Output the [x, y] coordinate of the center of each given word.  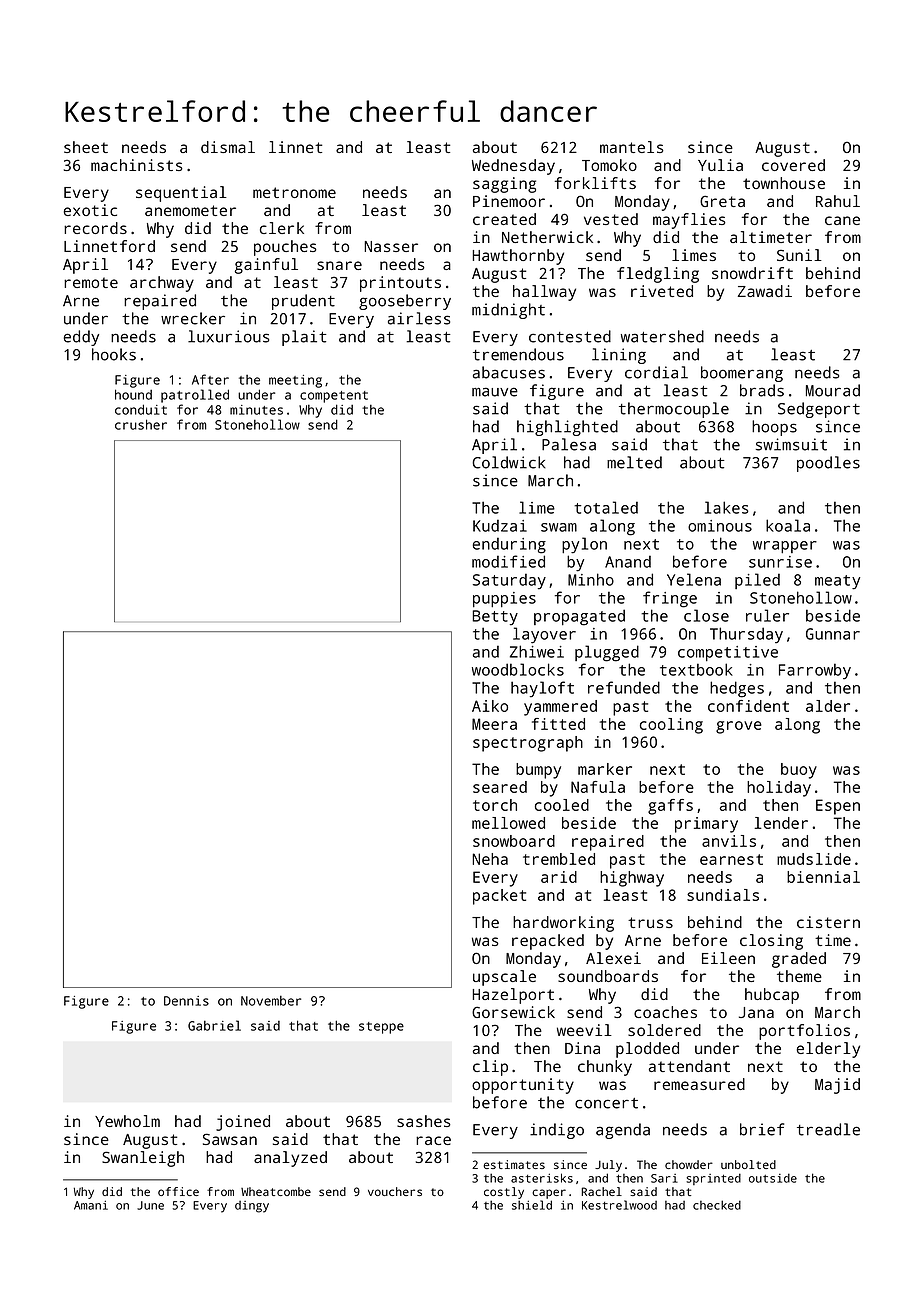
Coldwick [509, 462]
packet [499, 897]
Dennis [186, 1001]
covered [793, 165]
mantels [632, 147]
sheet [86, 147]
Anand [628, 561]
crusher [141, 424]
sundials [723, 895]
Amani [91, 1205]
